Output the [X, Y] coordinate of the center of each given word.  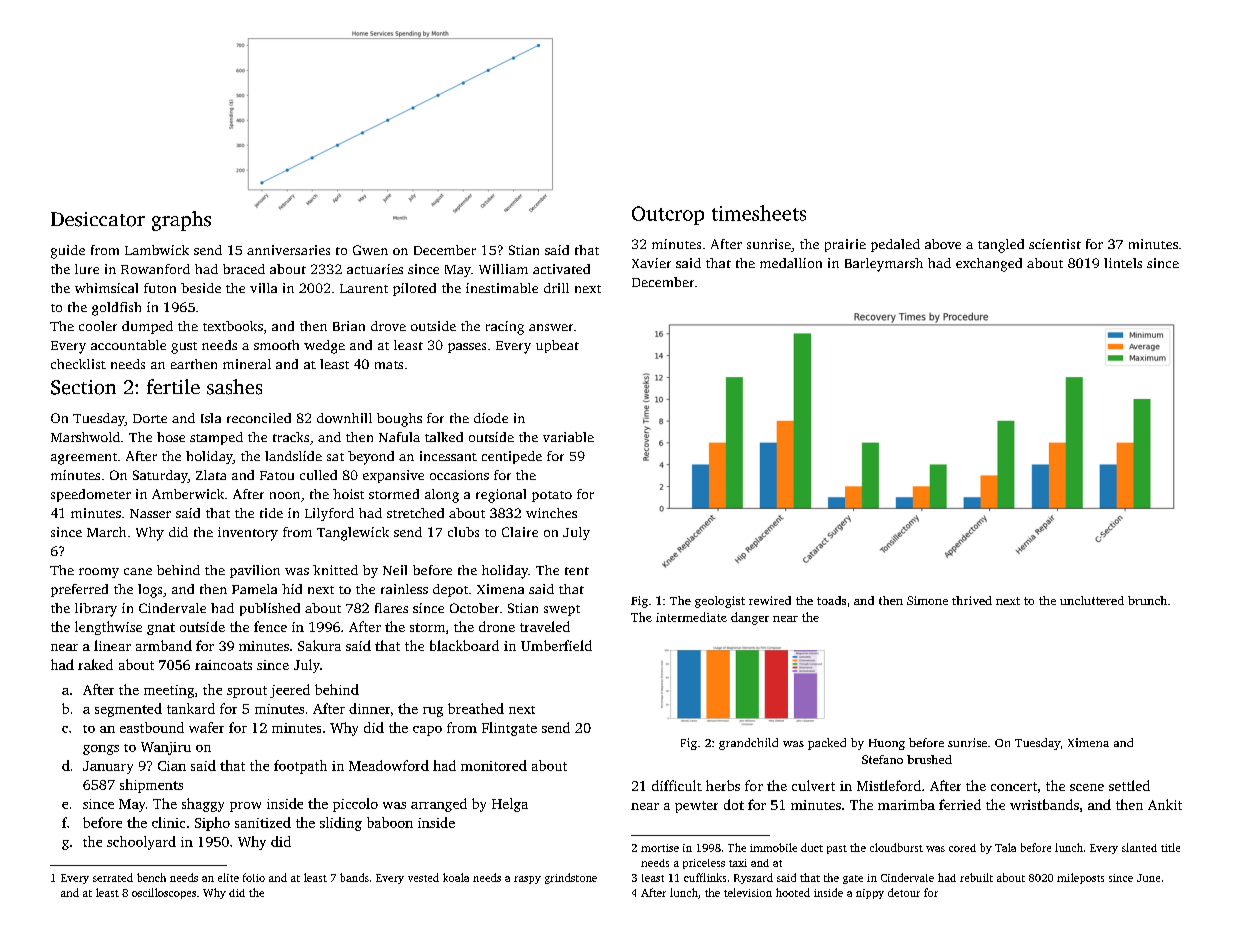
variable [568, 437]
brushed [929, 759]
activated [561, 269]
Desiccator [98, 219]
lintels [1123, 263]
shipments [151, 786]
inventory [248, 534]
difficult [677, 785]
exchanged [989, 265]
